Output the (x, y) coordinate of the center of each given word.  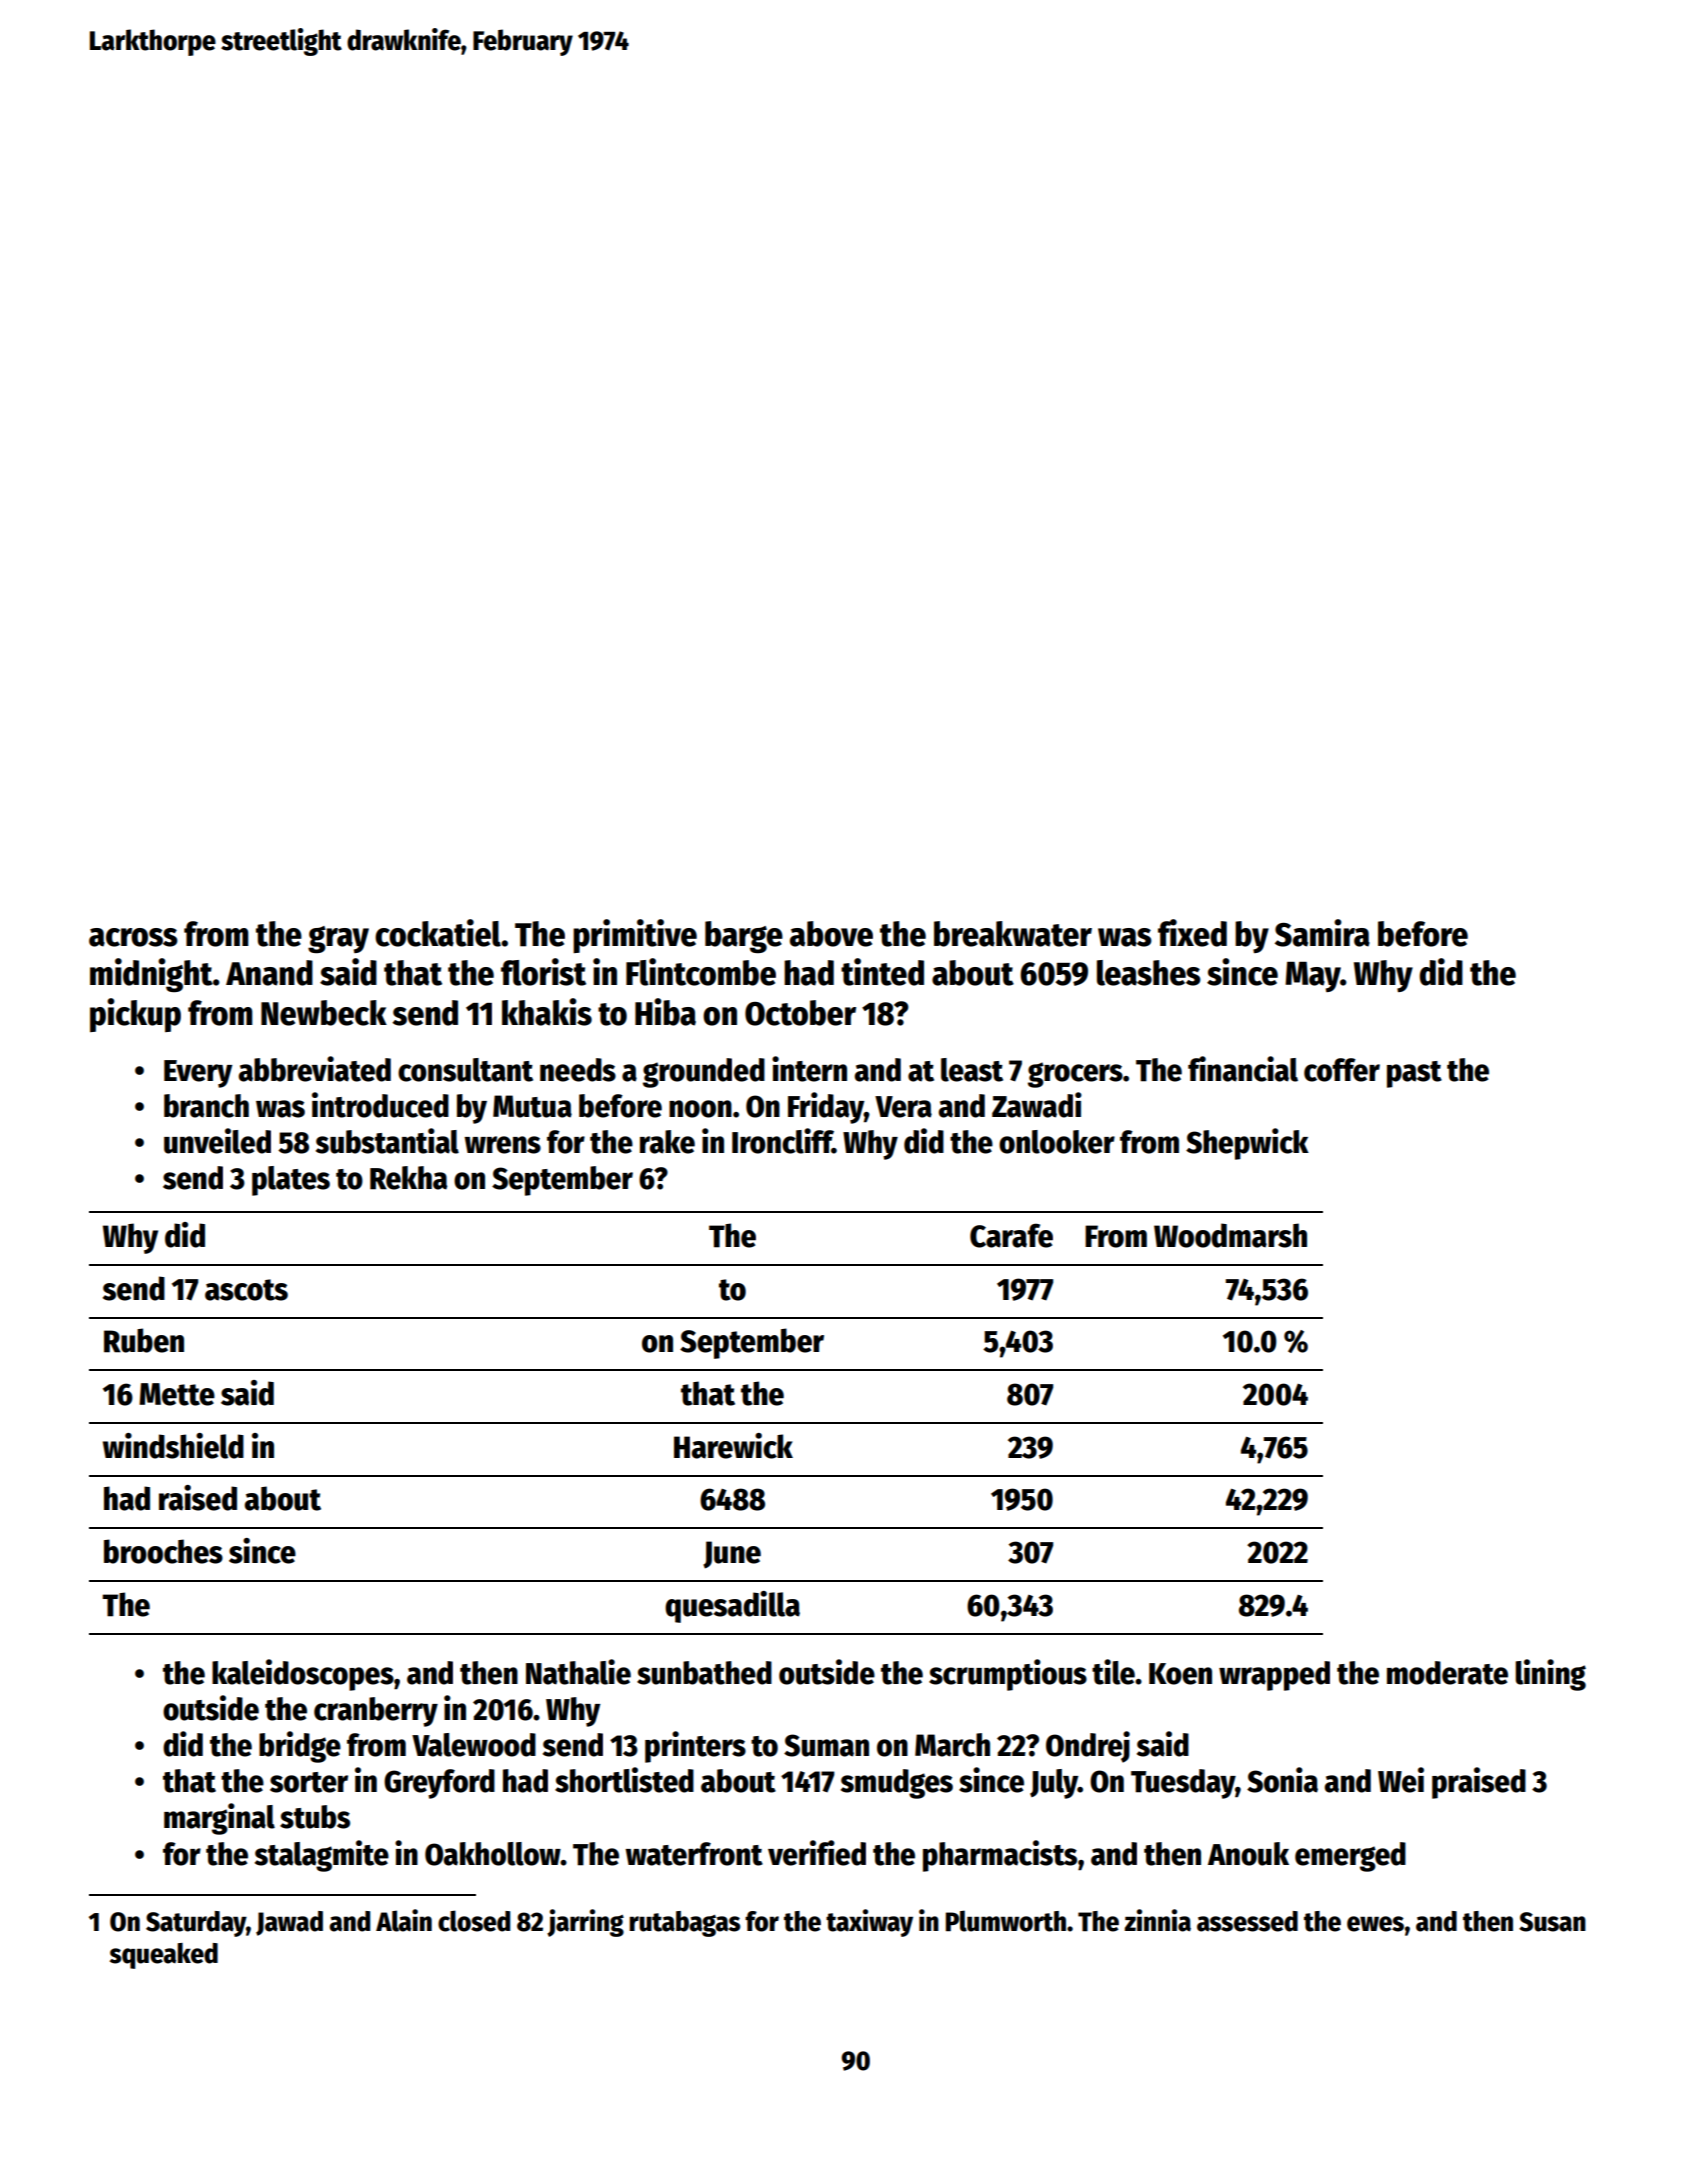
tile (1113, 1672)
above (831, 934)
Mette (177, 1394)
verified (817, 1853)
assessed (1247, 1921)
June (732, 1555)
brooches (163, 1551)
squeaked (164, 1956)
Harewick (733, 1446)
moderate (1447, 1673)
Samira (1322, 933)
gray (338, 939)
